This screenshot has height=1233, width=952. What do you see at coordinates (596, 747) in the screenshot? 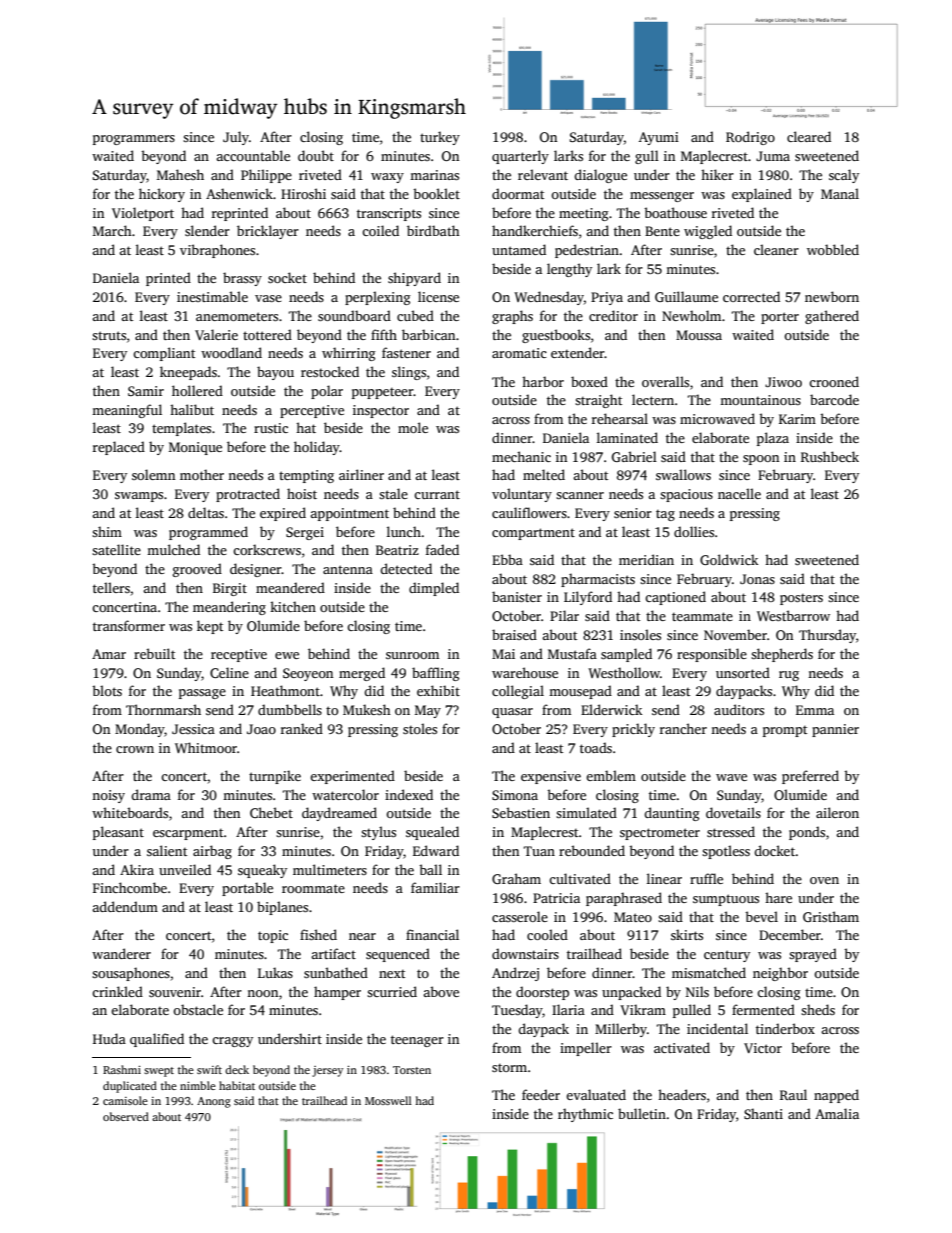
I see `toads` at bounding box center [596, 747].
